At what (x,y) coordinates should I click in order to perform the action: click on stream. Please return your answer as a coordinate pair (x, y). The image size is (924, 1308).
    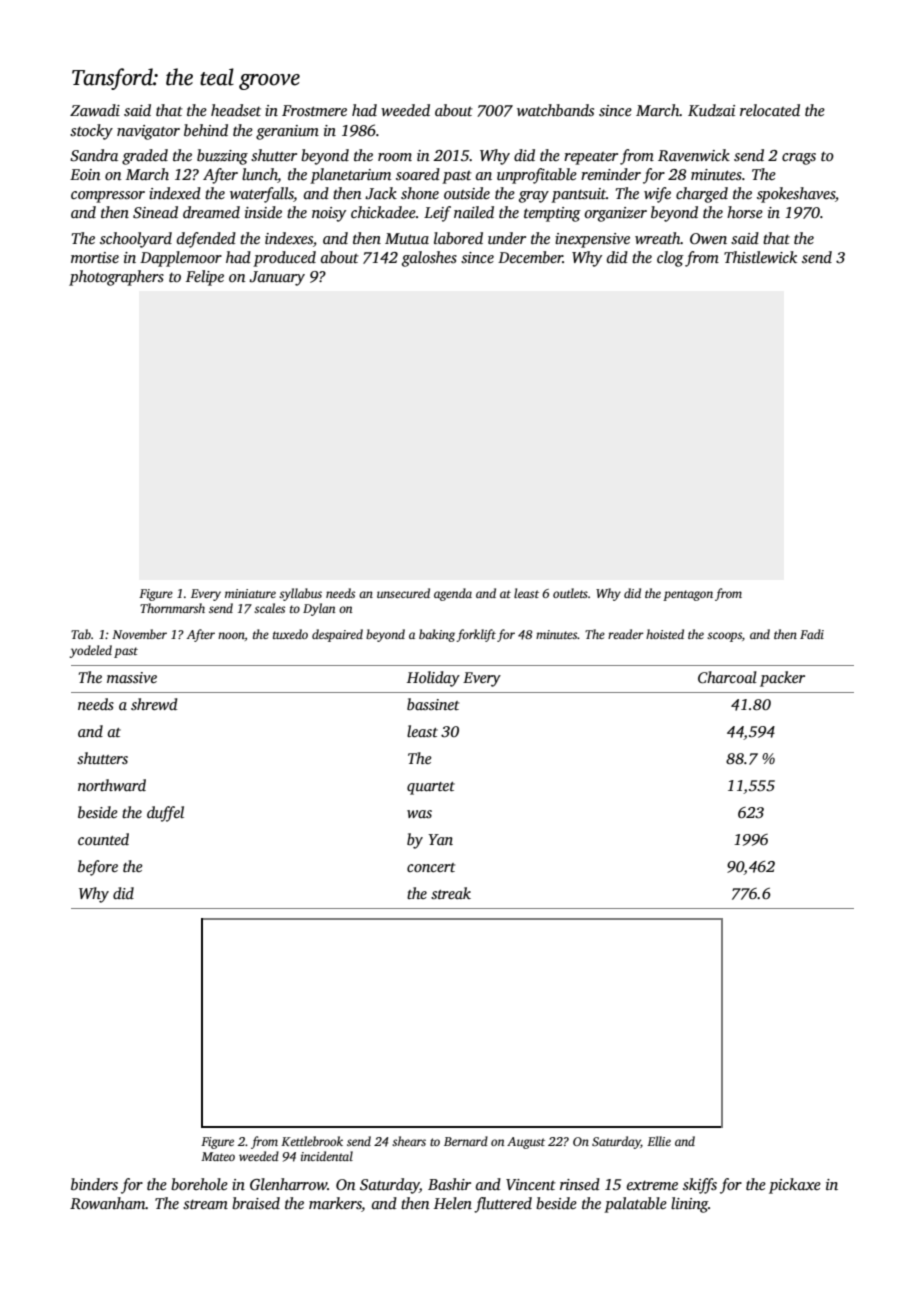
    Looking at the image, I should click on (205, 1204).
